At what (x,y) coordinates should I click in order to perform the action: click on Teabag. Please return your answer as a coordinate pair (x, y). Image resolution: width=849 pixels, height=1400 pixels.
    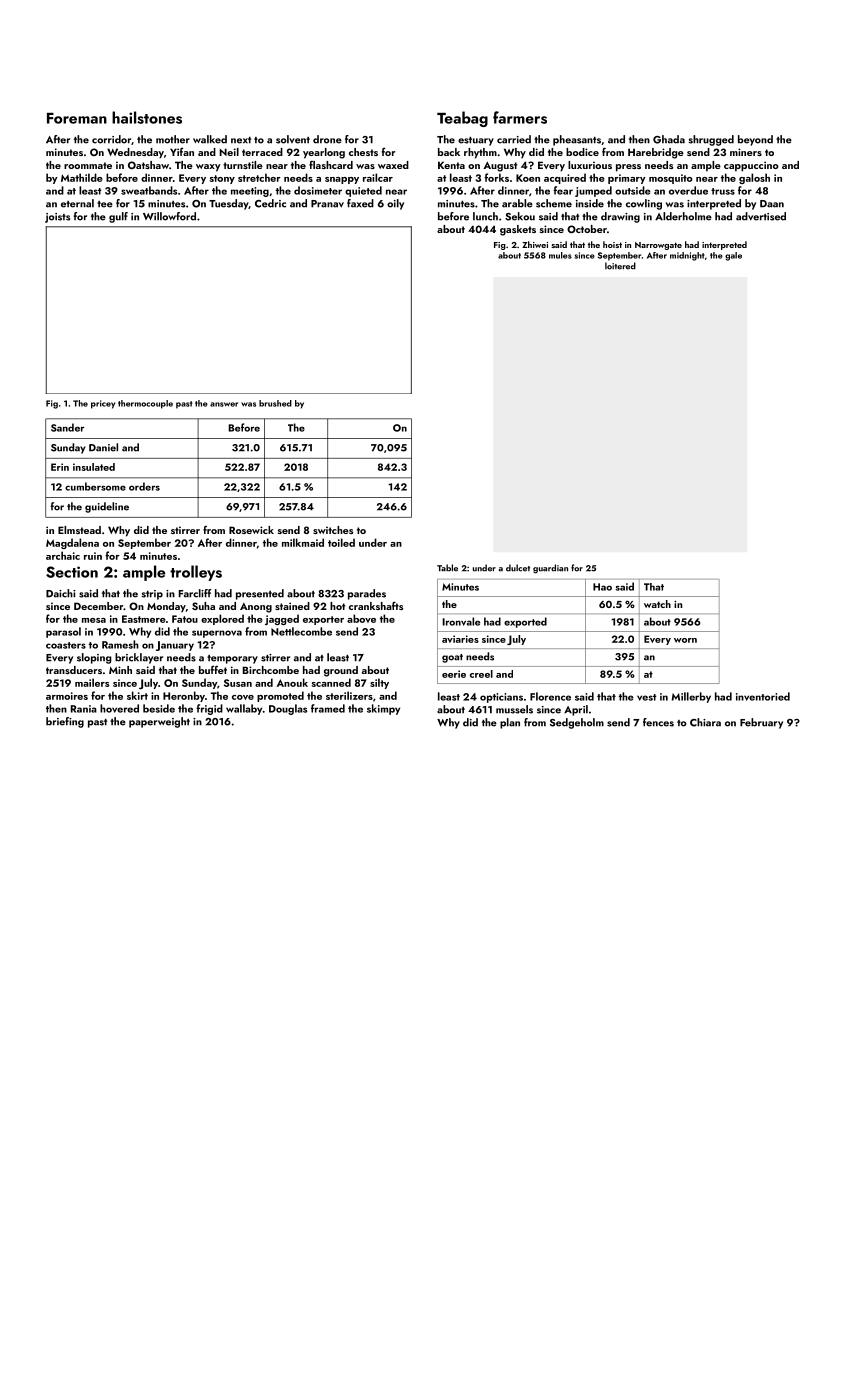
    Looking at the image, I should click on (462, 119).
